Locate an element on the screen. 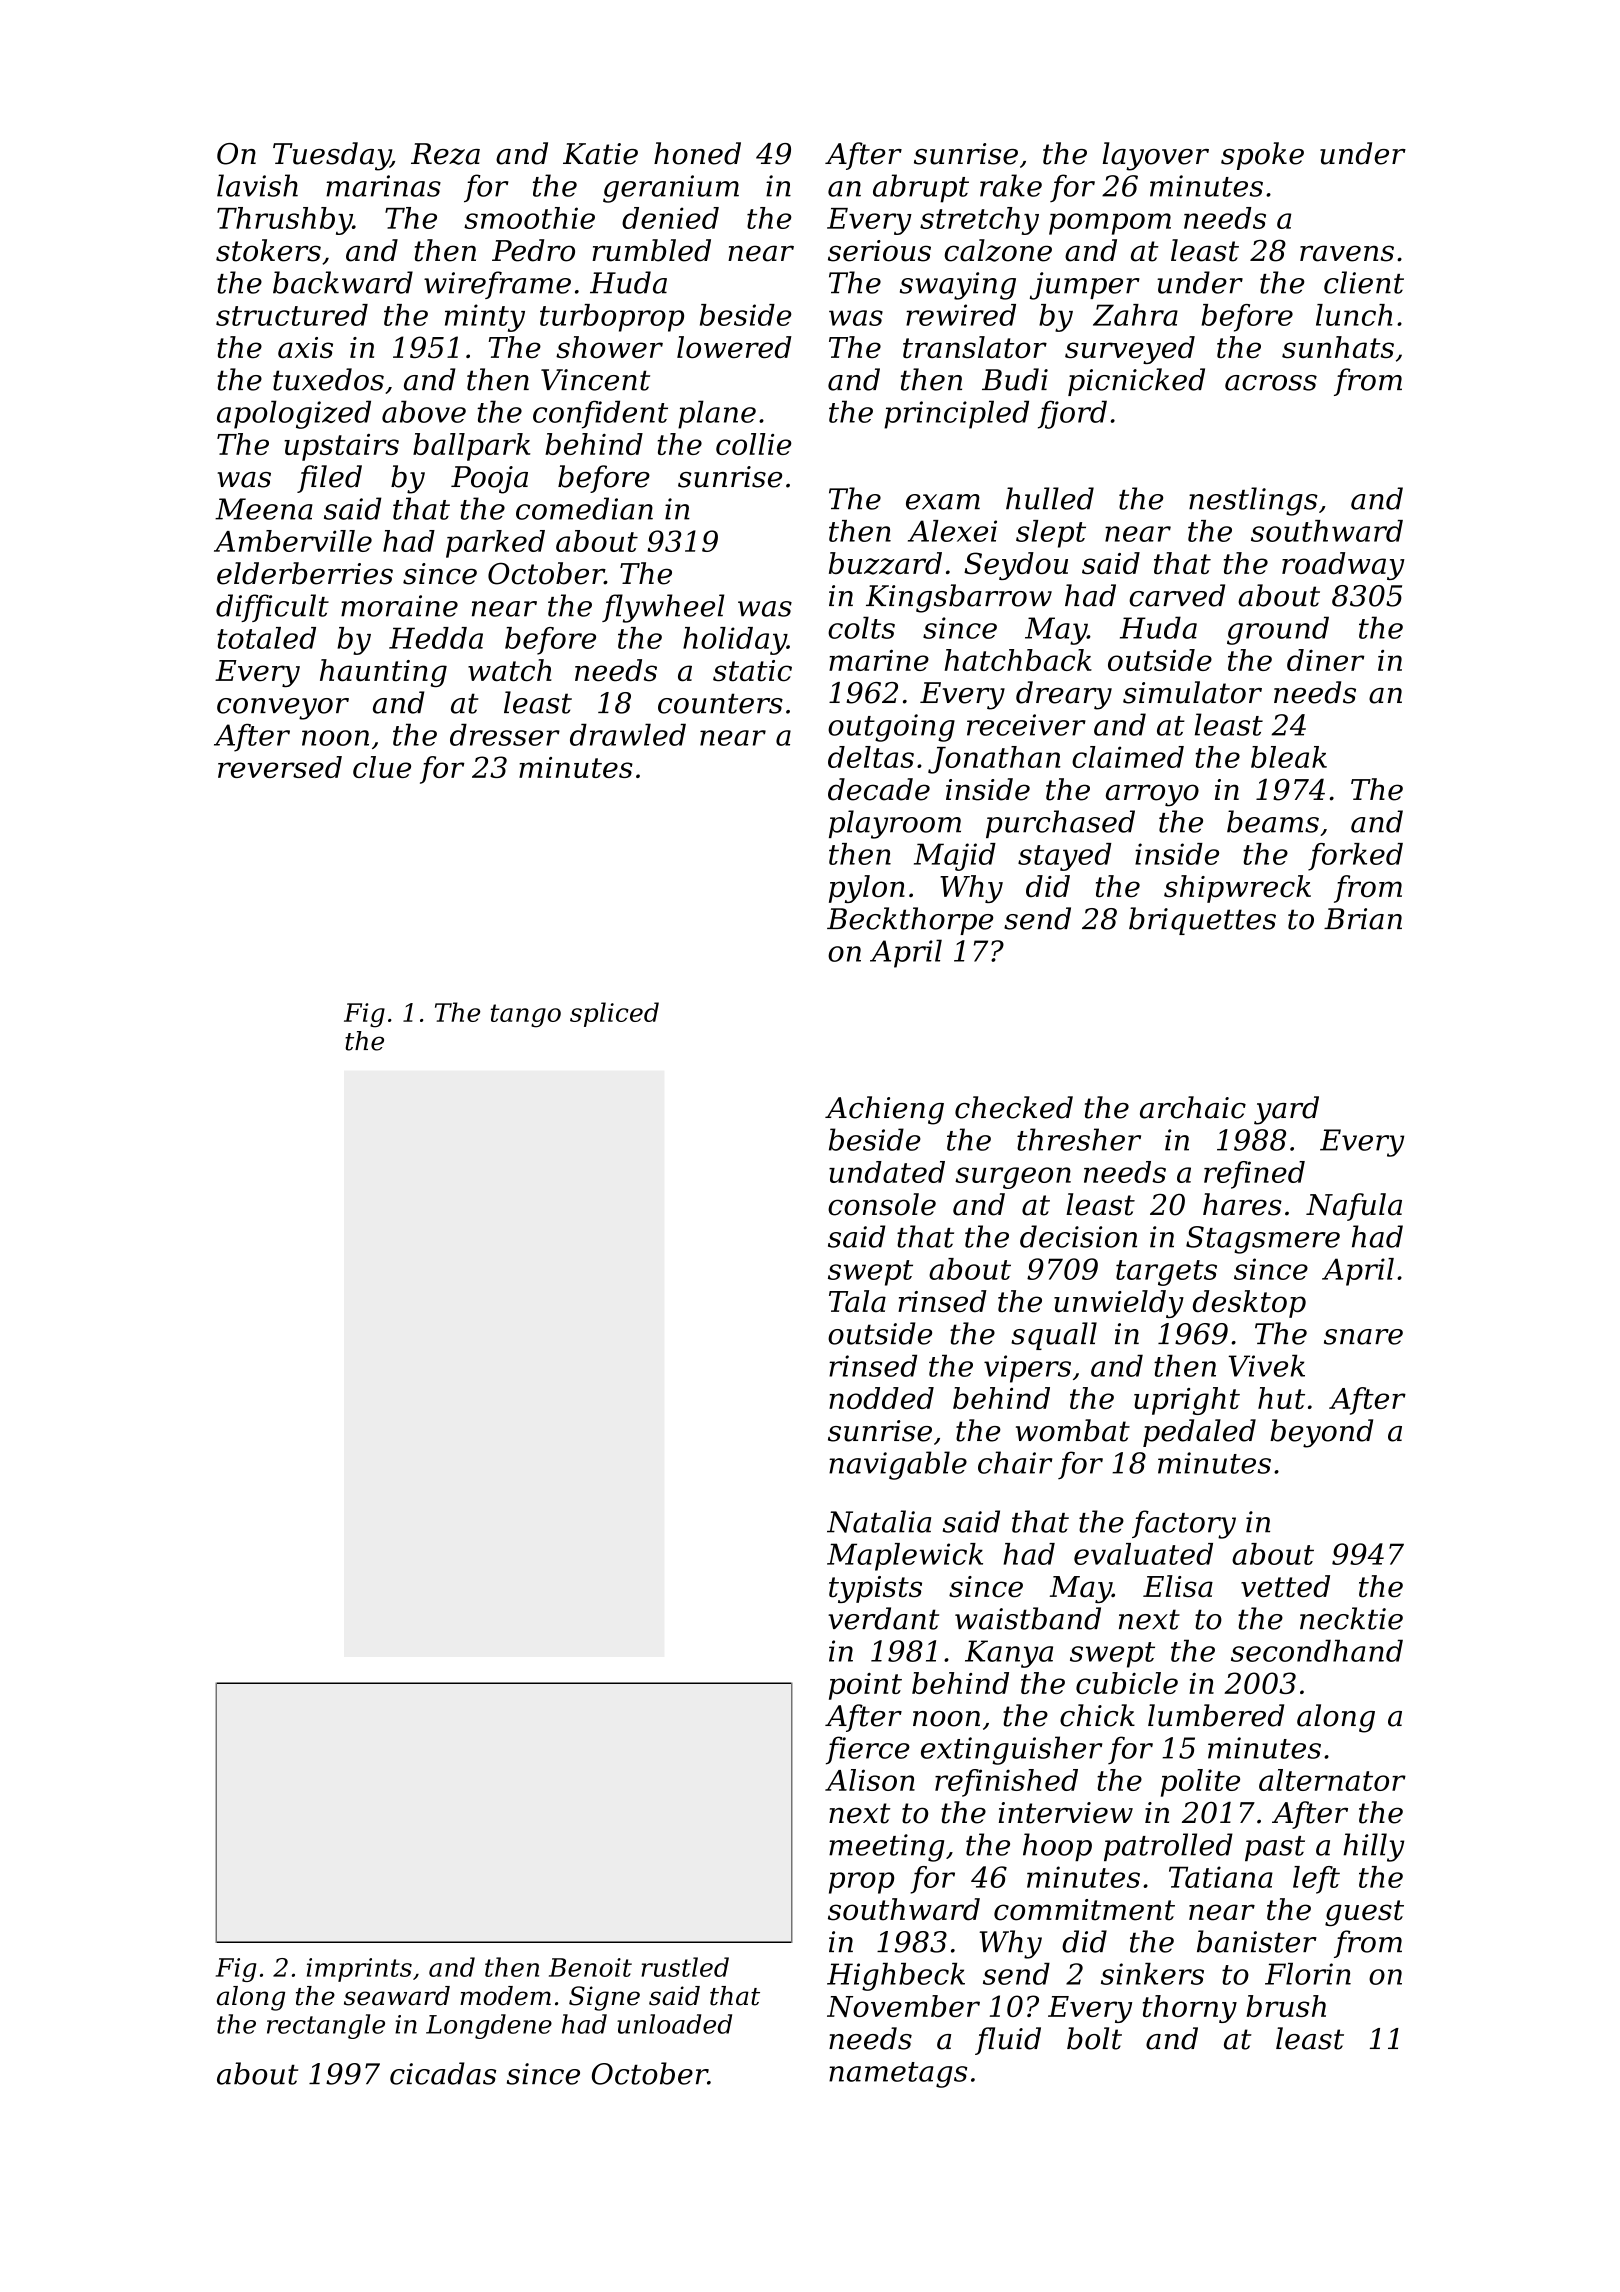 The image size is (1620, 2292). imprints is located at coordinates (359, 1970).
